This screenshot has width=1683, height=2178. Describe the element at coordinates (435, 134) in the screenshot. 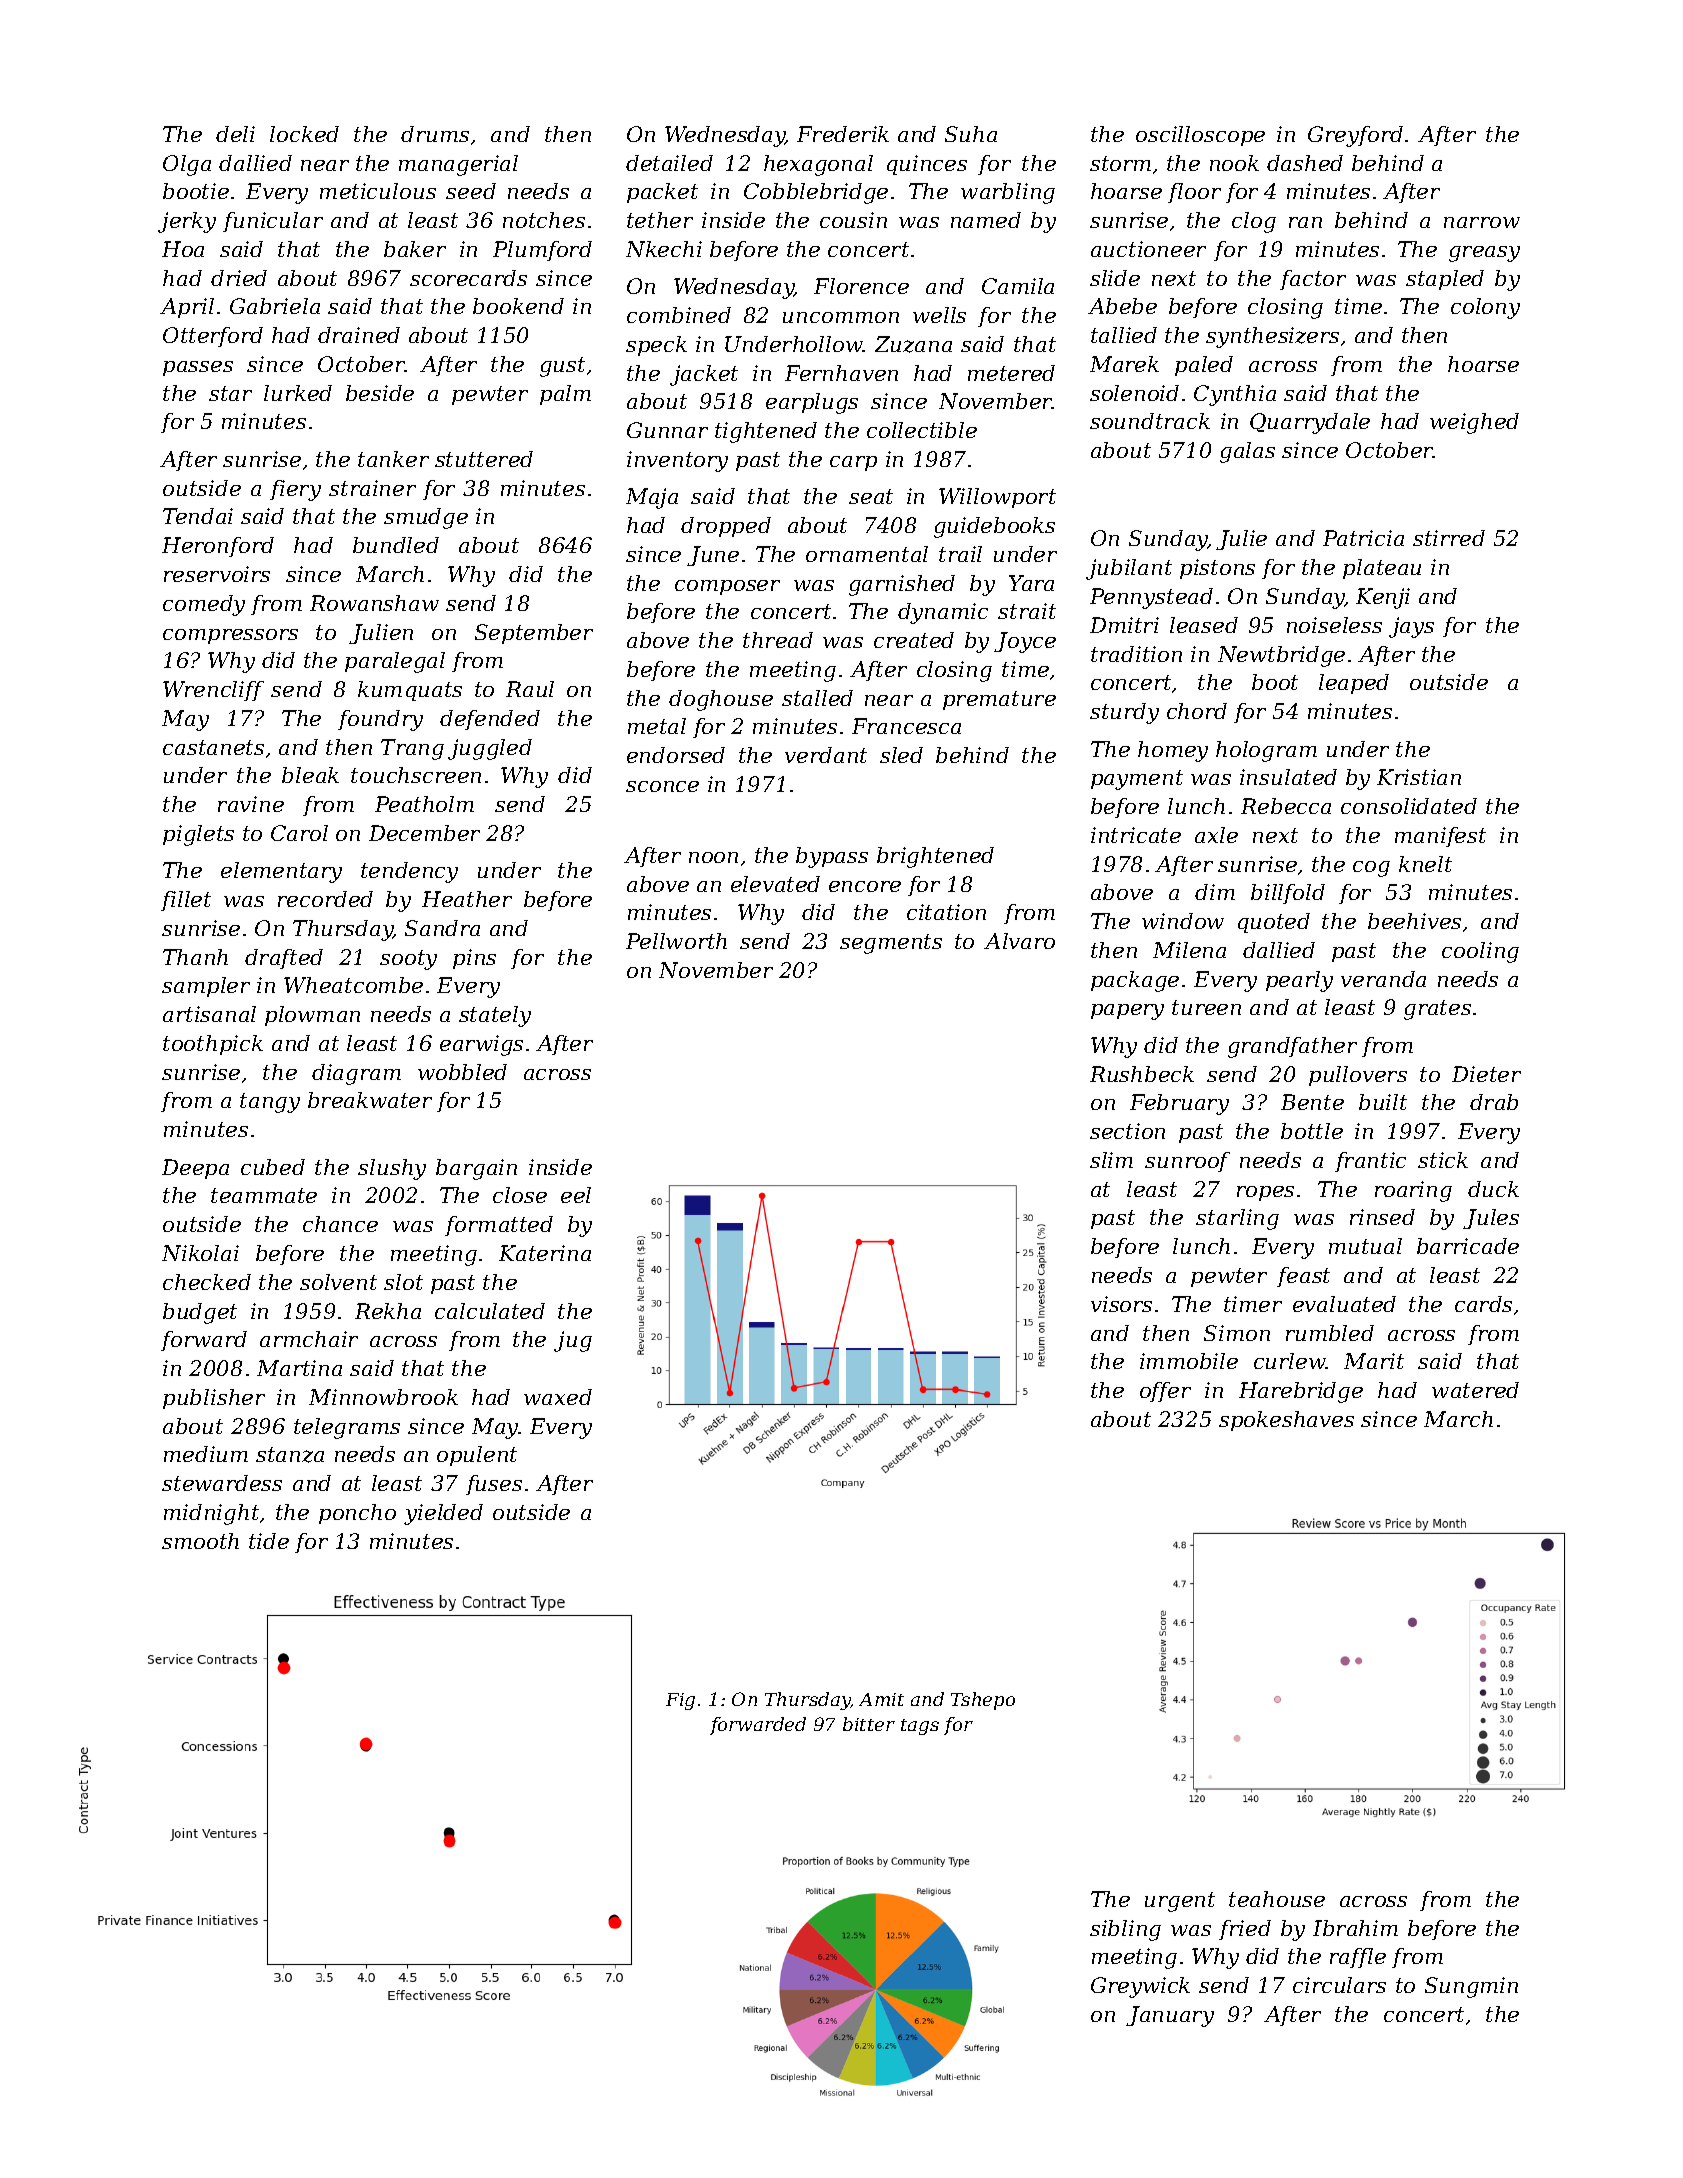

I see `drums` at that location.
